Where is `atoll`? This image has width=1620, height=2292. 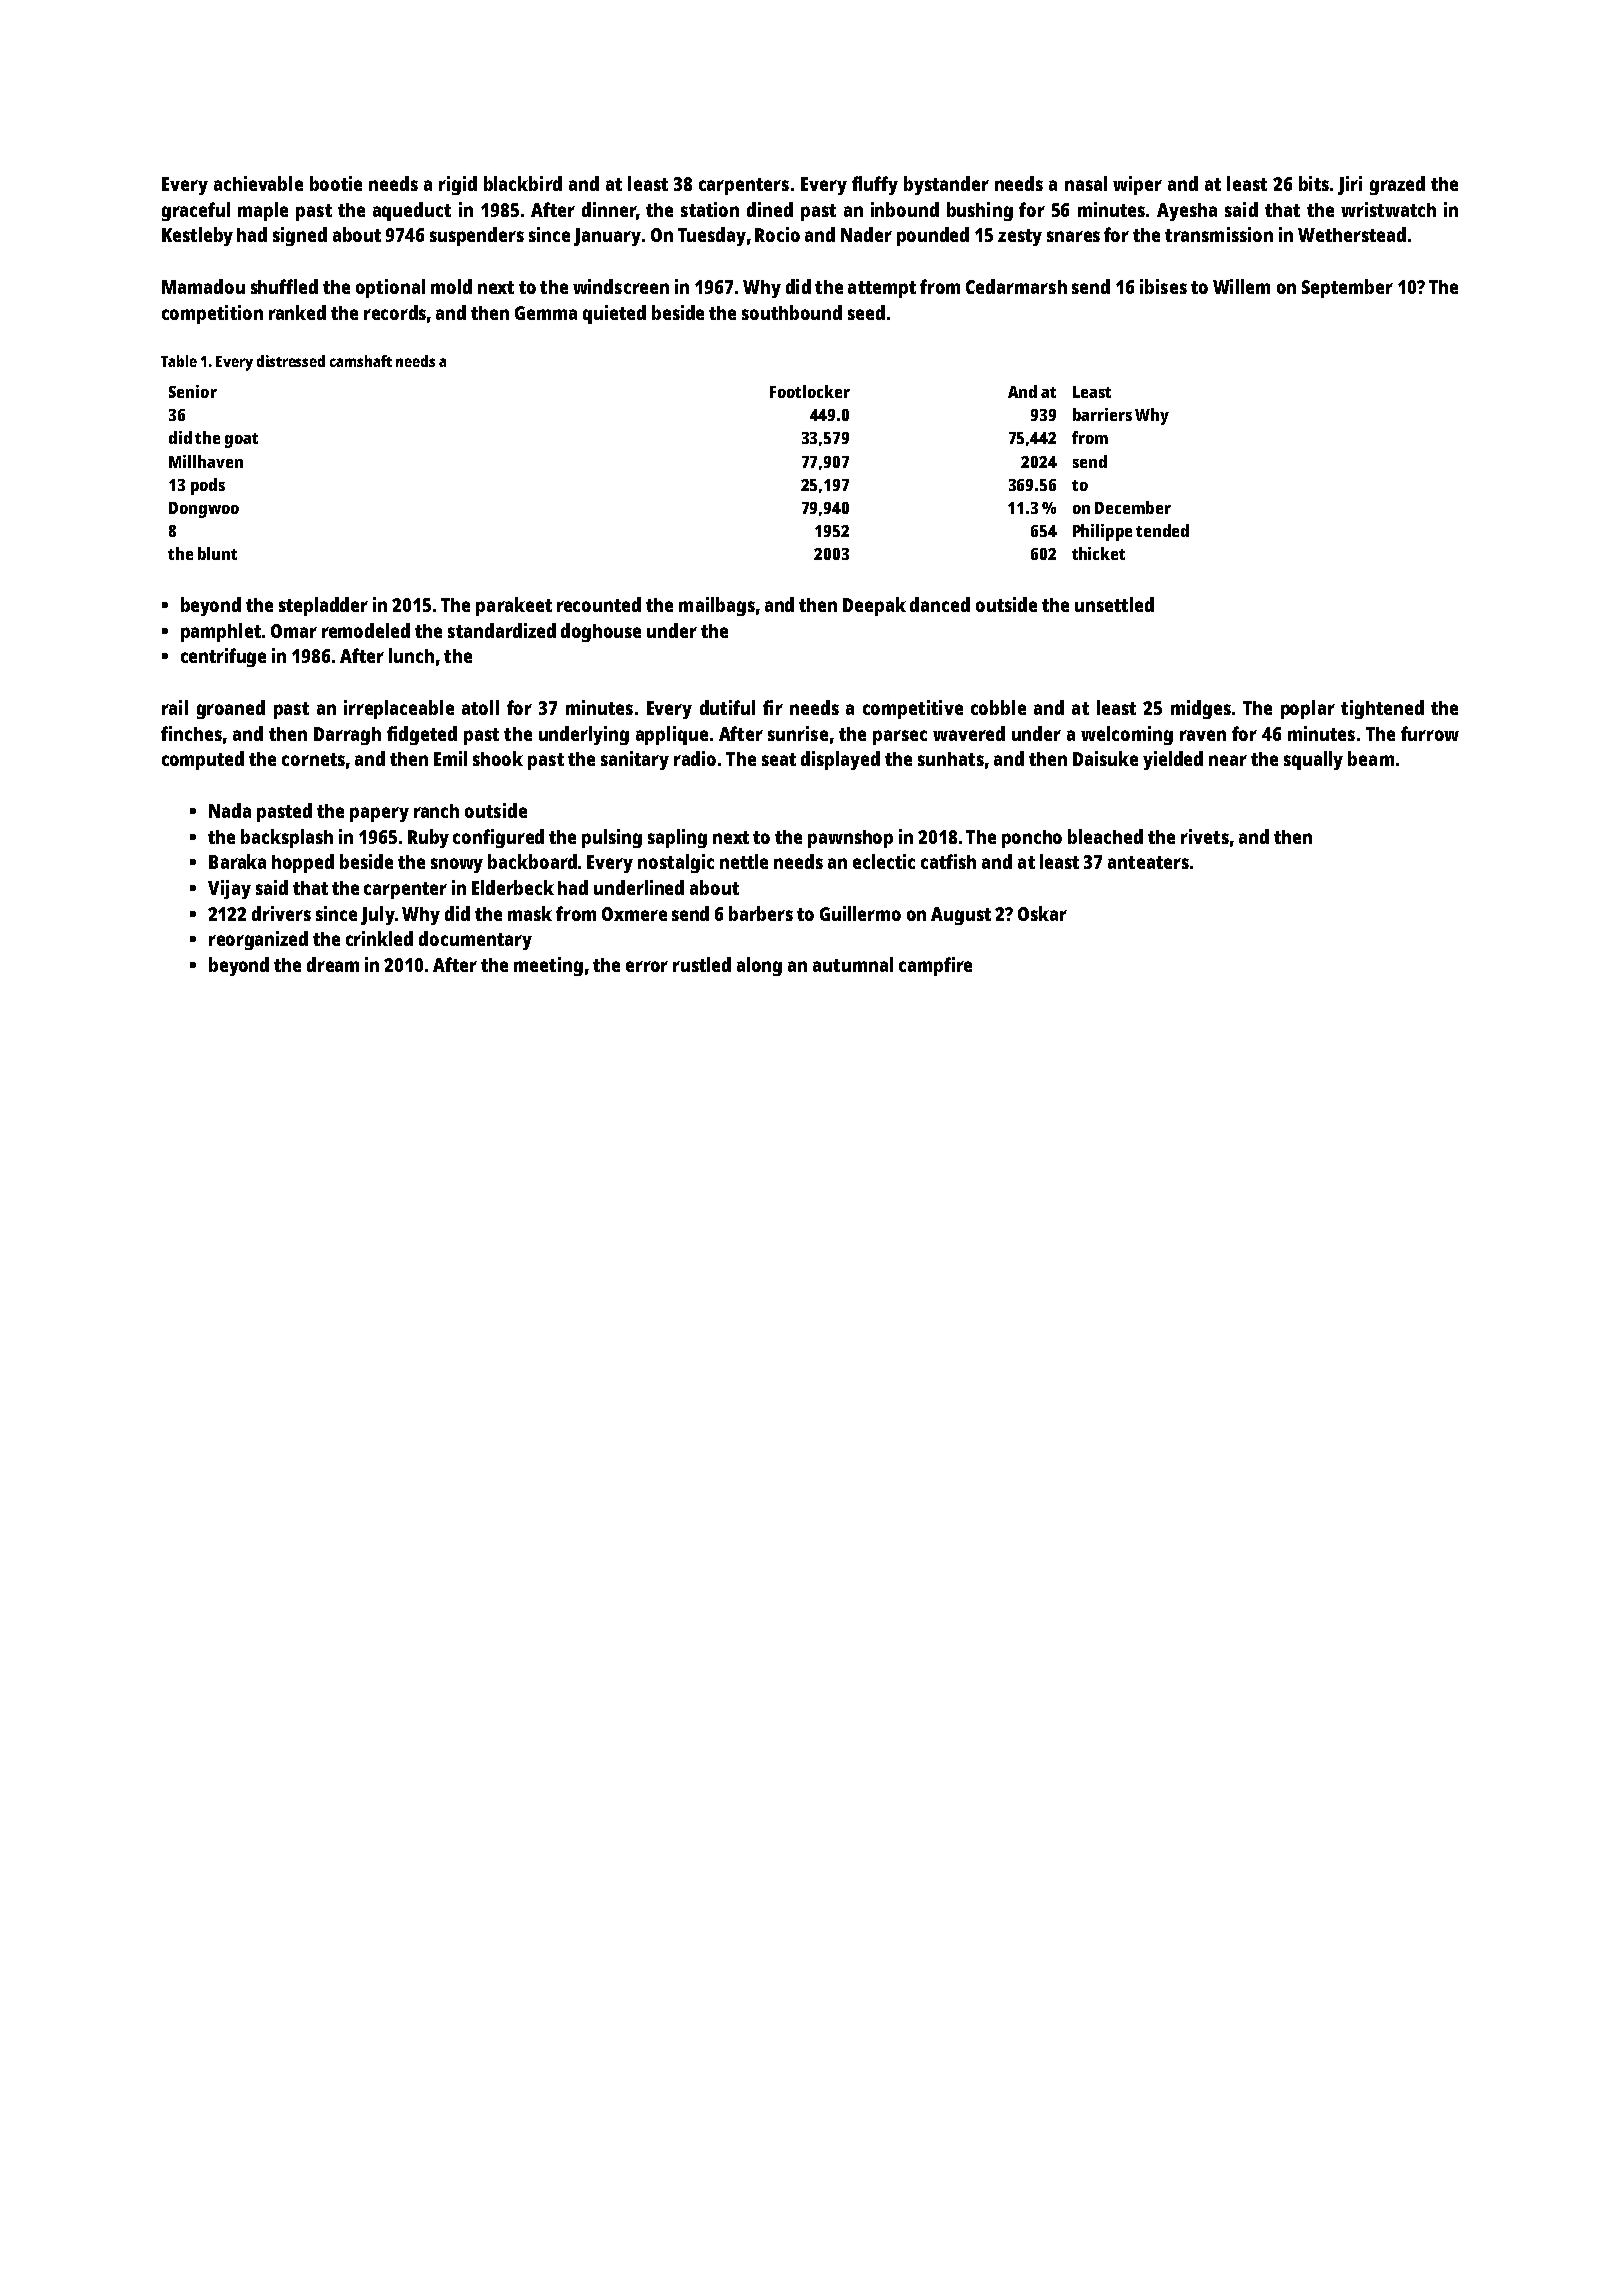
atoll is located at coordinates (480, 707).
